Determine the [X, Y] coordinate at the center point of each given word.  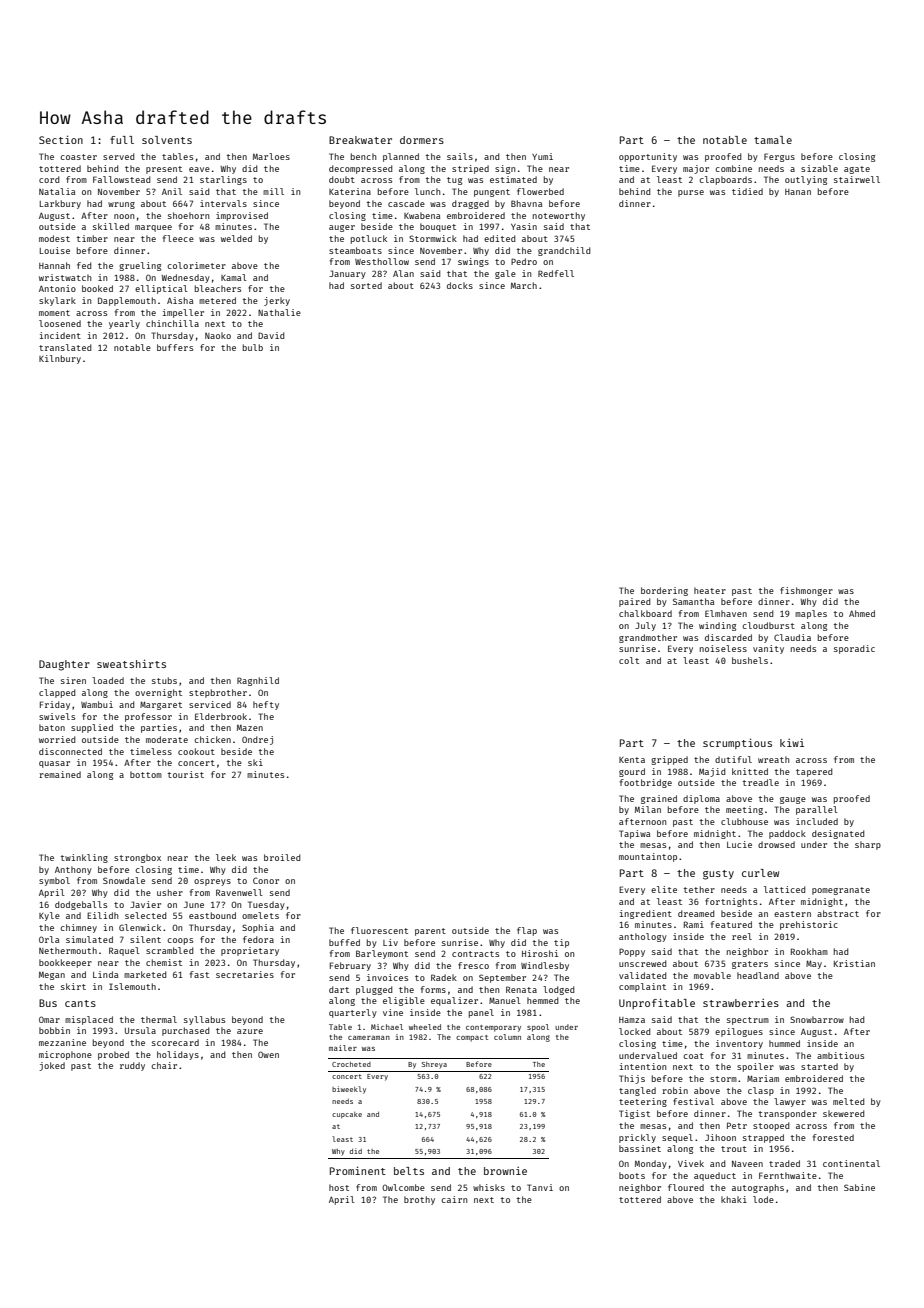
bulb [253, 347]
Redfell [556, 273]
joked [52, 1066]
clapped [57, 693]
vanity [768, 649]
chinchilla [172, 323]
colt [629, 660]
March [524, 285]
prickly [637, 1138]
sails [460, 156]
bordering [664, 591]
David [271, 335]
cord [49, 179]
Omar [49, 1019]
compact [472, 1038]
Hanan [798, 192]
